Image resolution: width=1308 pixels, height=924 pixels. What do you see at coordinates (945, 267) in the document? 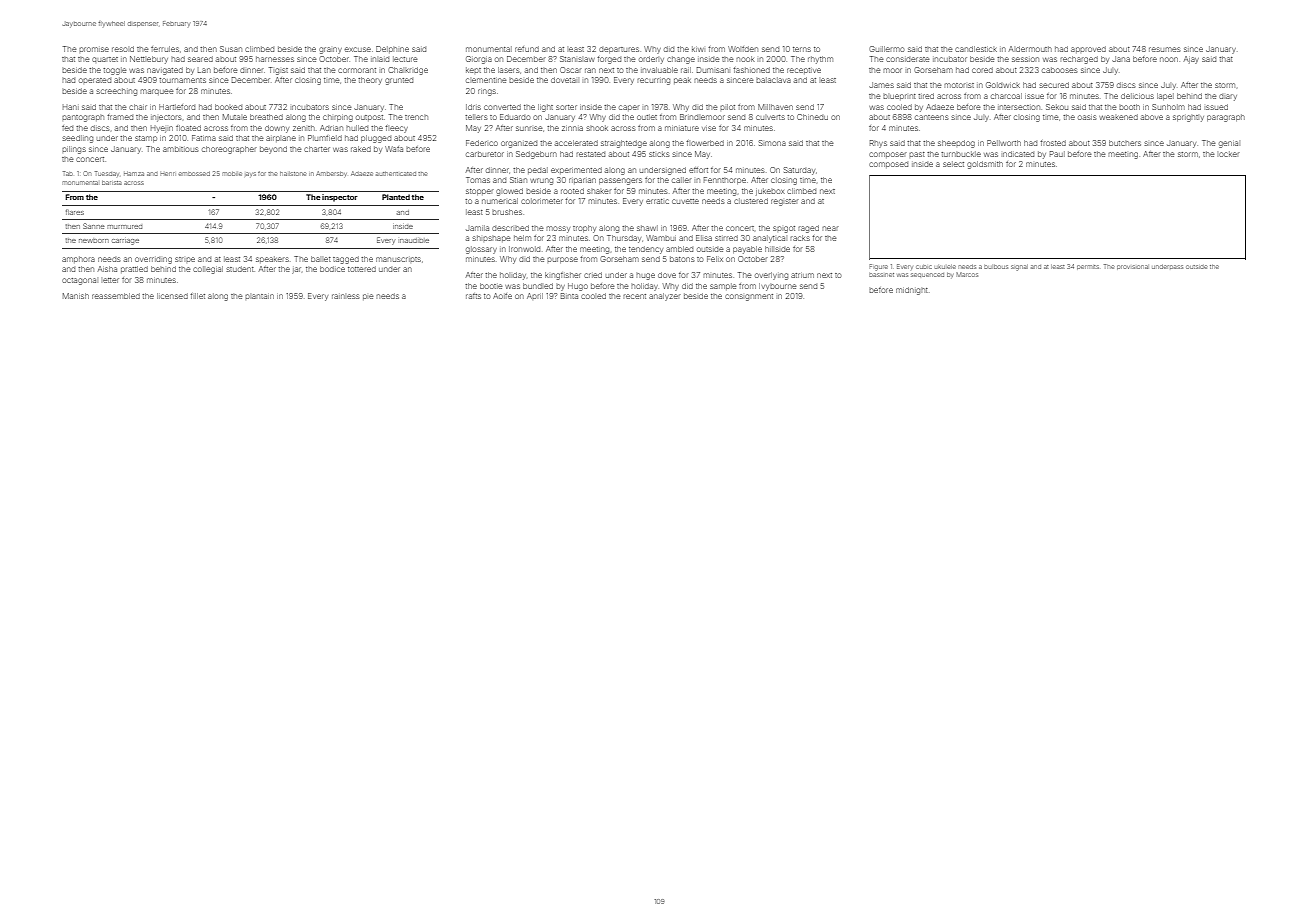
I see `ukulele` at bounding box center [945, 267].
